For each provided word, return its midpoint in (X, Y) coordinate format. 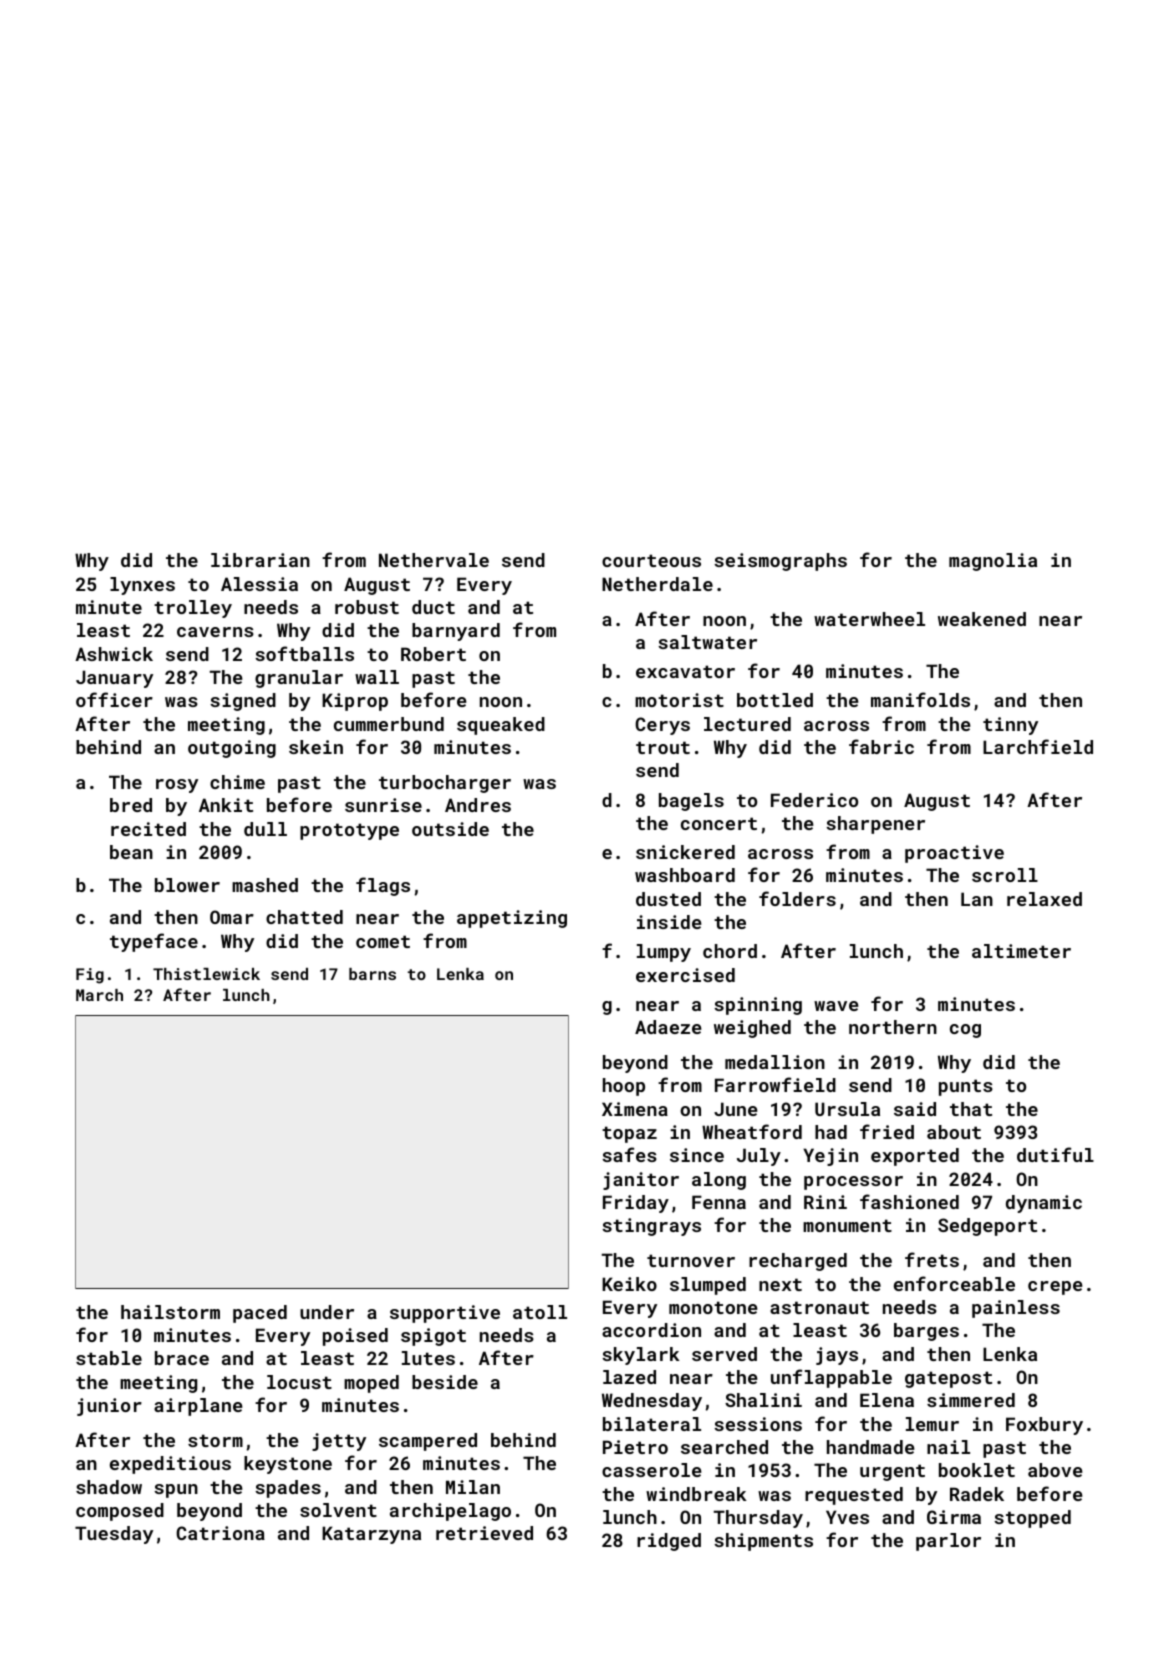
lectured (747, 724)
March (99, 995)
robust (367, 607)
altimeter (1021, 951)
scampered (428, 1442)
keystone (288, 1465)
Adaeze (668, 1027)
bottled (775, 700)
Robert (433, 654)
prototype (349, 831)
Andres (478, 805)
